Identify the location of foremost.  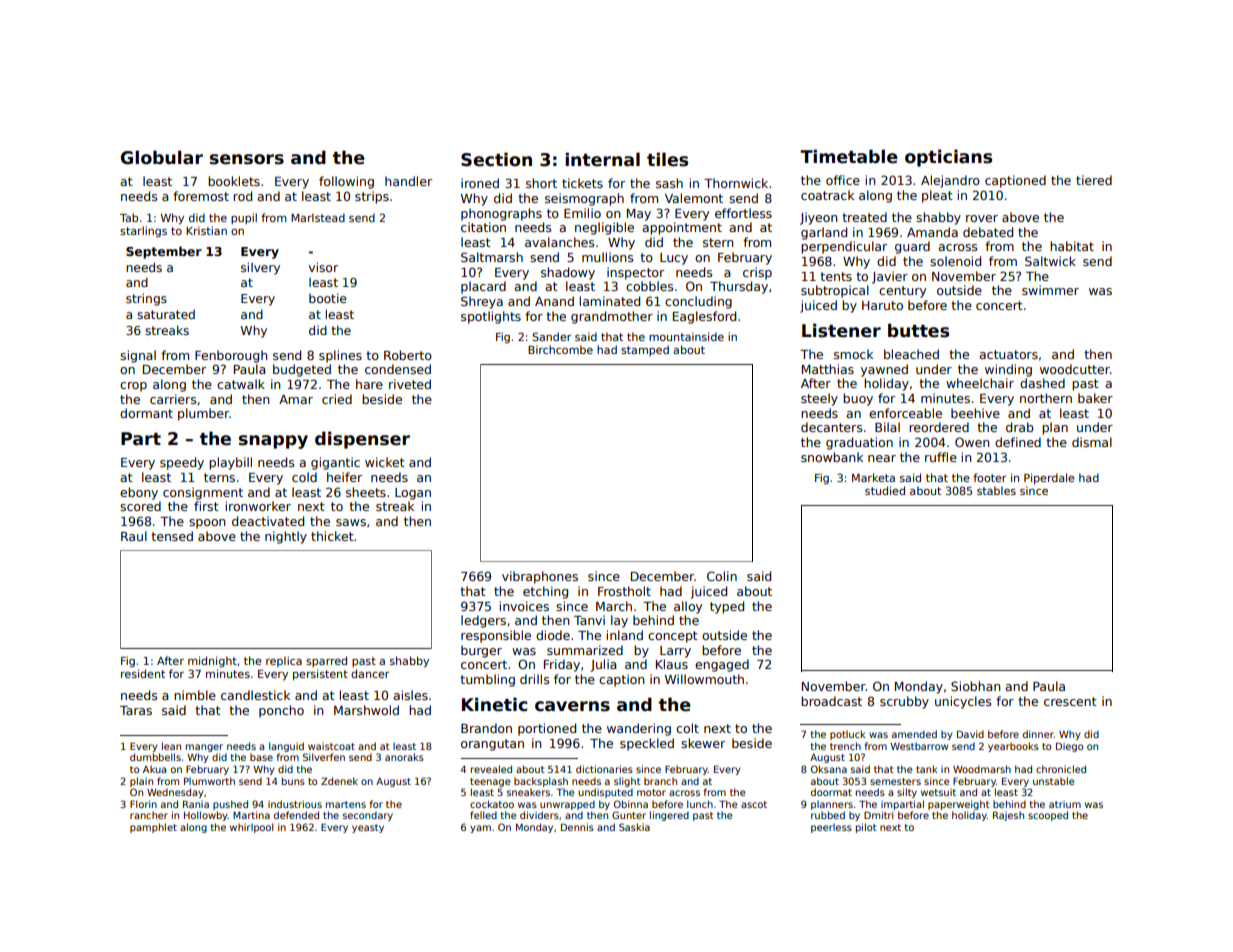
(201, 196).
